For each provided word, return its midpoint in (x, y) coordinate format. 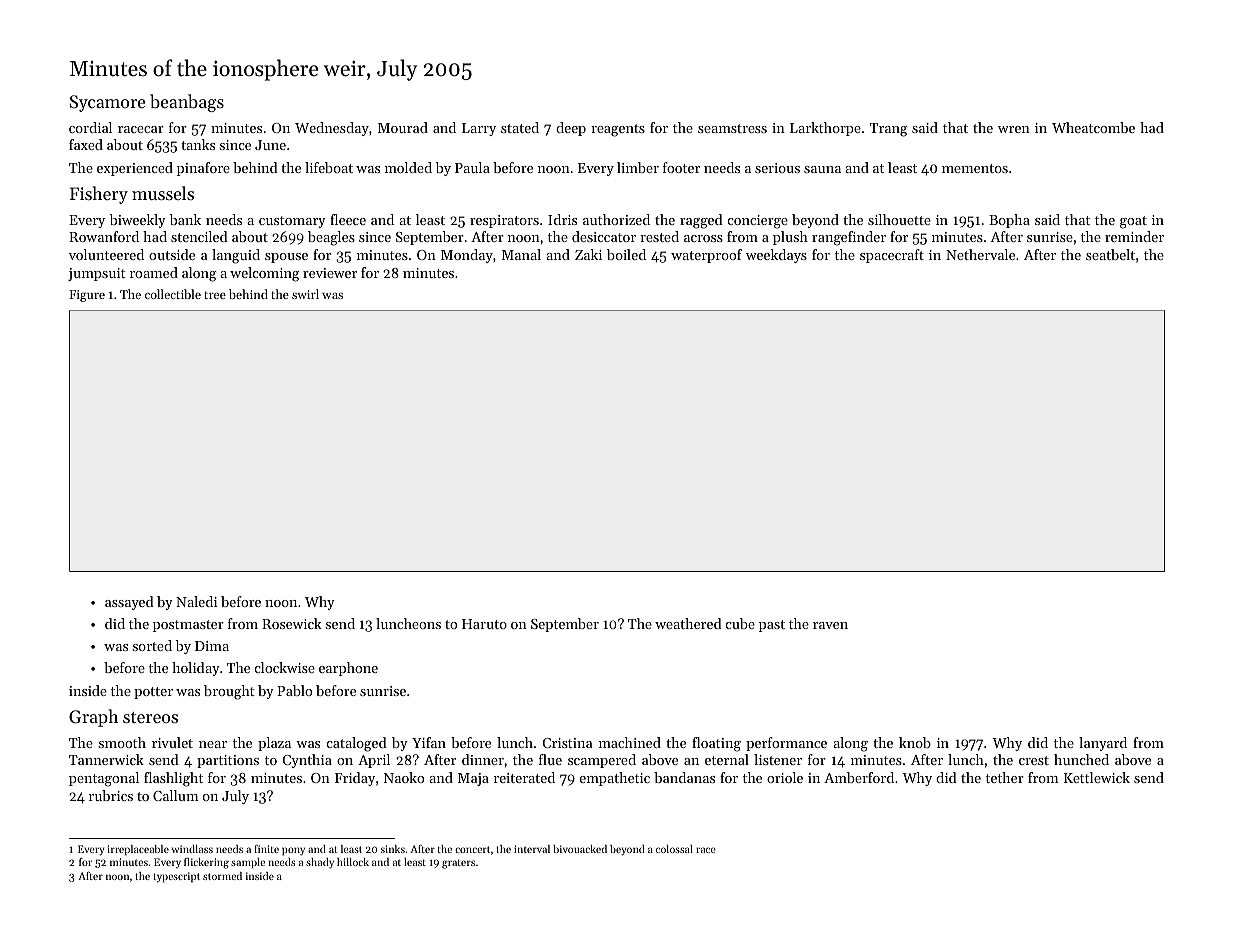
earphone (348, 669)
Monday (467, 256)
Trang (889, 130)
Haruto (484, 624)
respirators (504, 221)
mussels (163, 193)
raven (830, 625)
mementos (975, 168)
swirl (305, 294)
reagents (618, 130)
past (772, 626)
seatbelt (1110, 254)
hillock (353, 862)
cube (740, 623)
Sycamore (107, 103)
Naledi (196, 601)
